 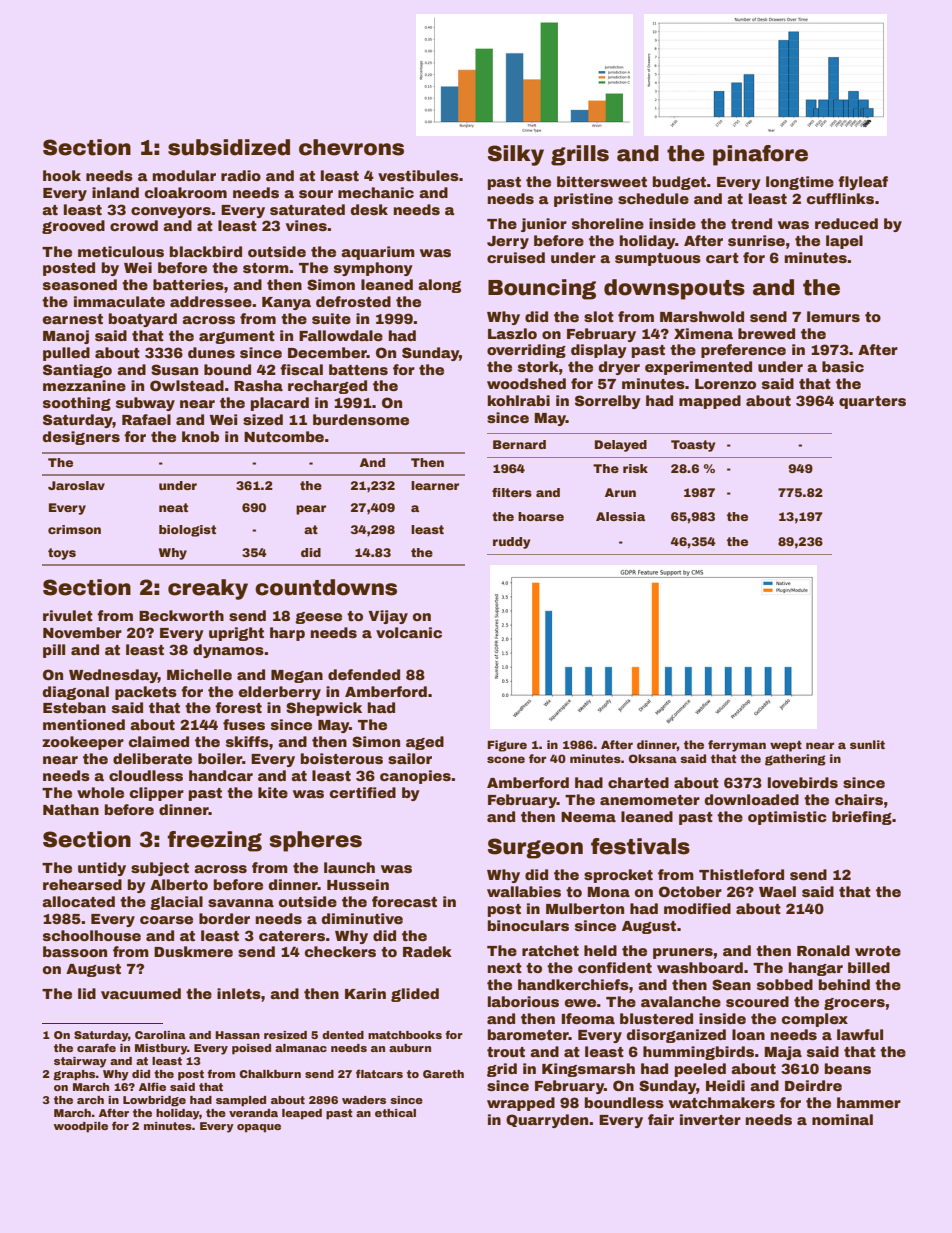 I want to click on pinafore, so click(x=760, y=155).
